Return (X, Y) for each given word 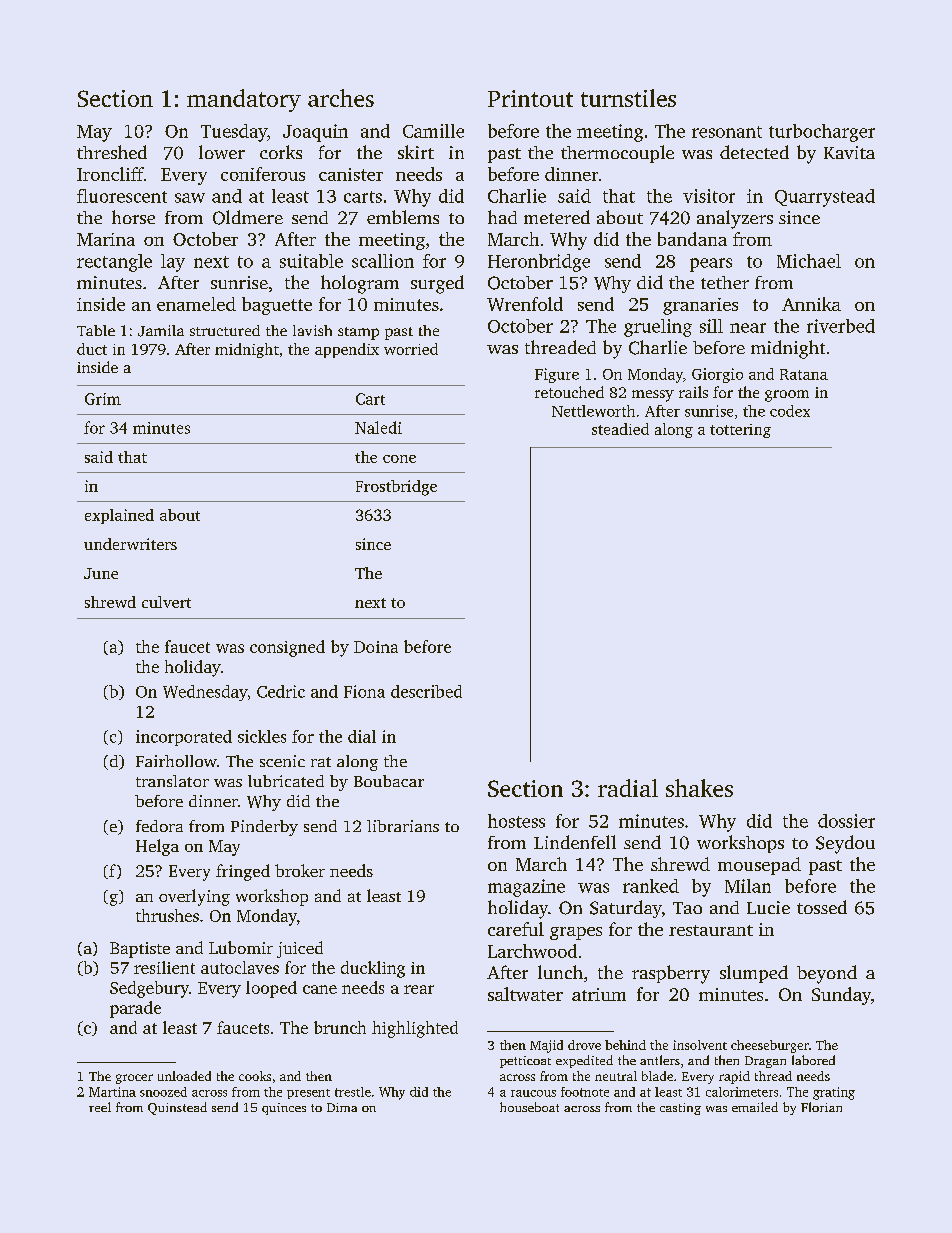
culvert (166, 602)
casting (680, 1109)
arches (341, 98)
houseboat (529, 1107)
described (426, 691)
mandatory (244, 100)
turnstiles (628, 98)
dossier (846, 821)
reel (100, 1107)
